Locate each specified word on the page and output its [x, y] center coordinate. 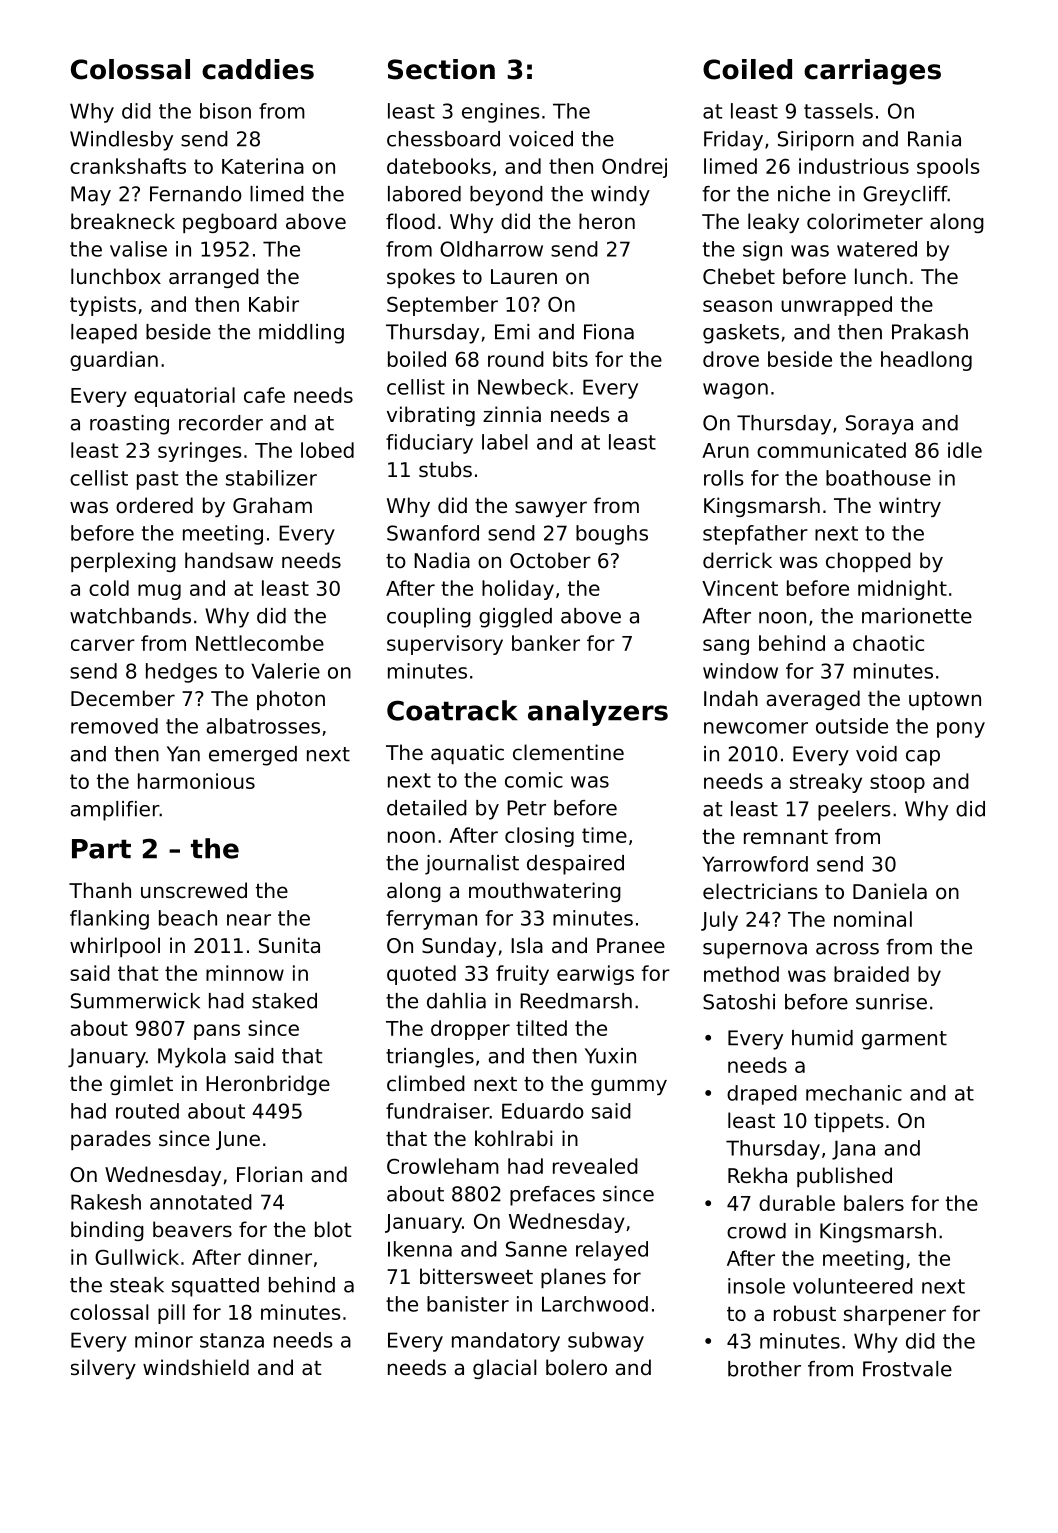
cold [109, 588]
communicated [831, 450]
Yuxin [610, 1056]
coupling [429, 618]
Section [441, 69]
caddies [258, 69]
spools [948, 168]
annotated [201, 1202]
